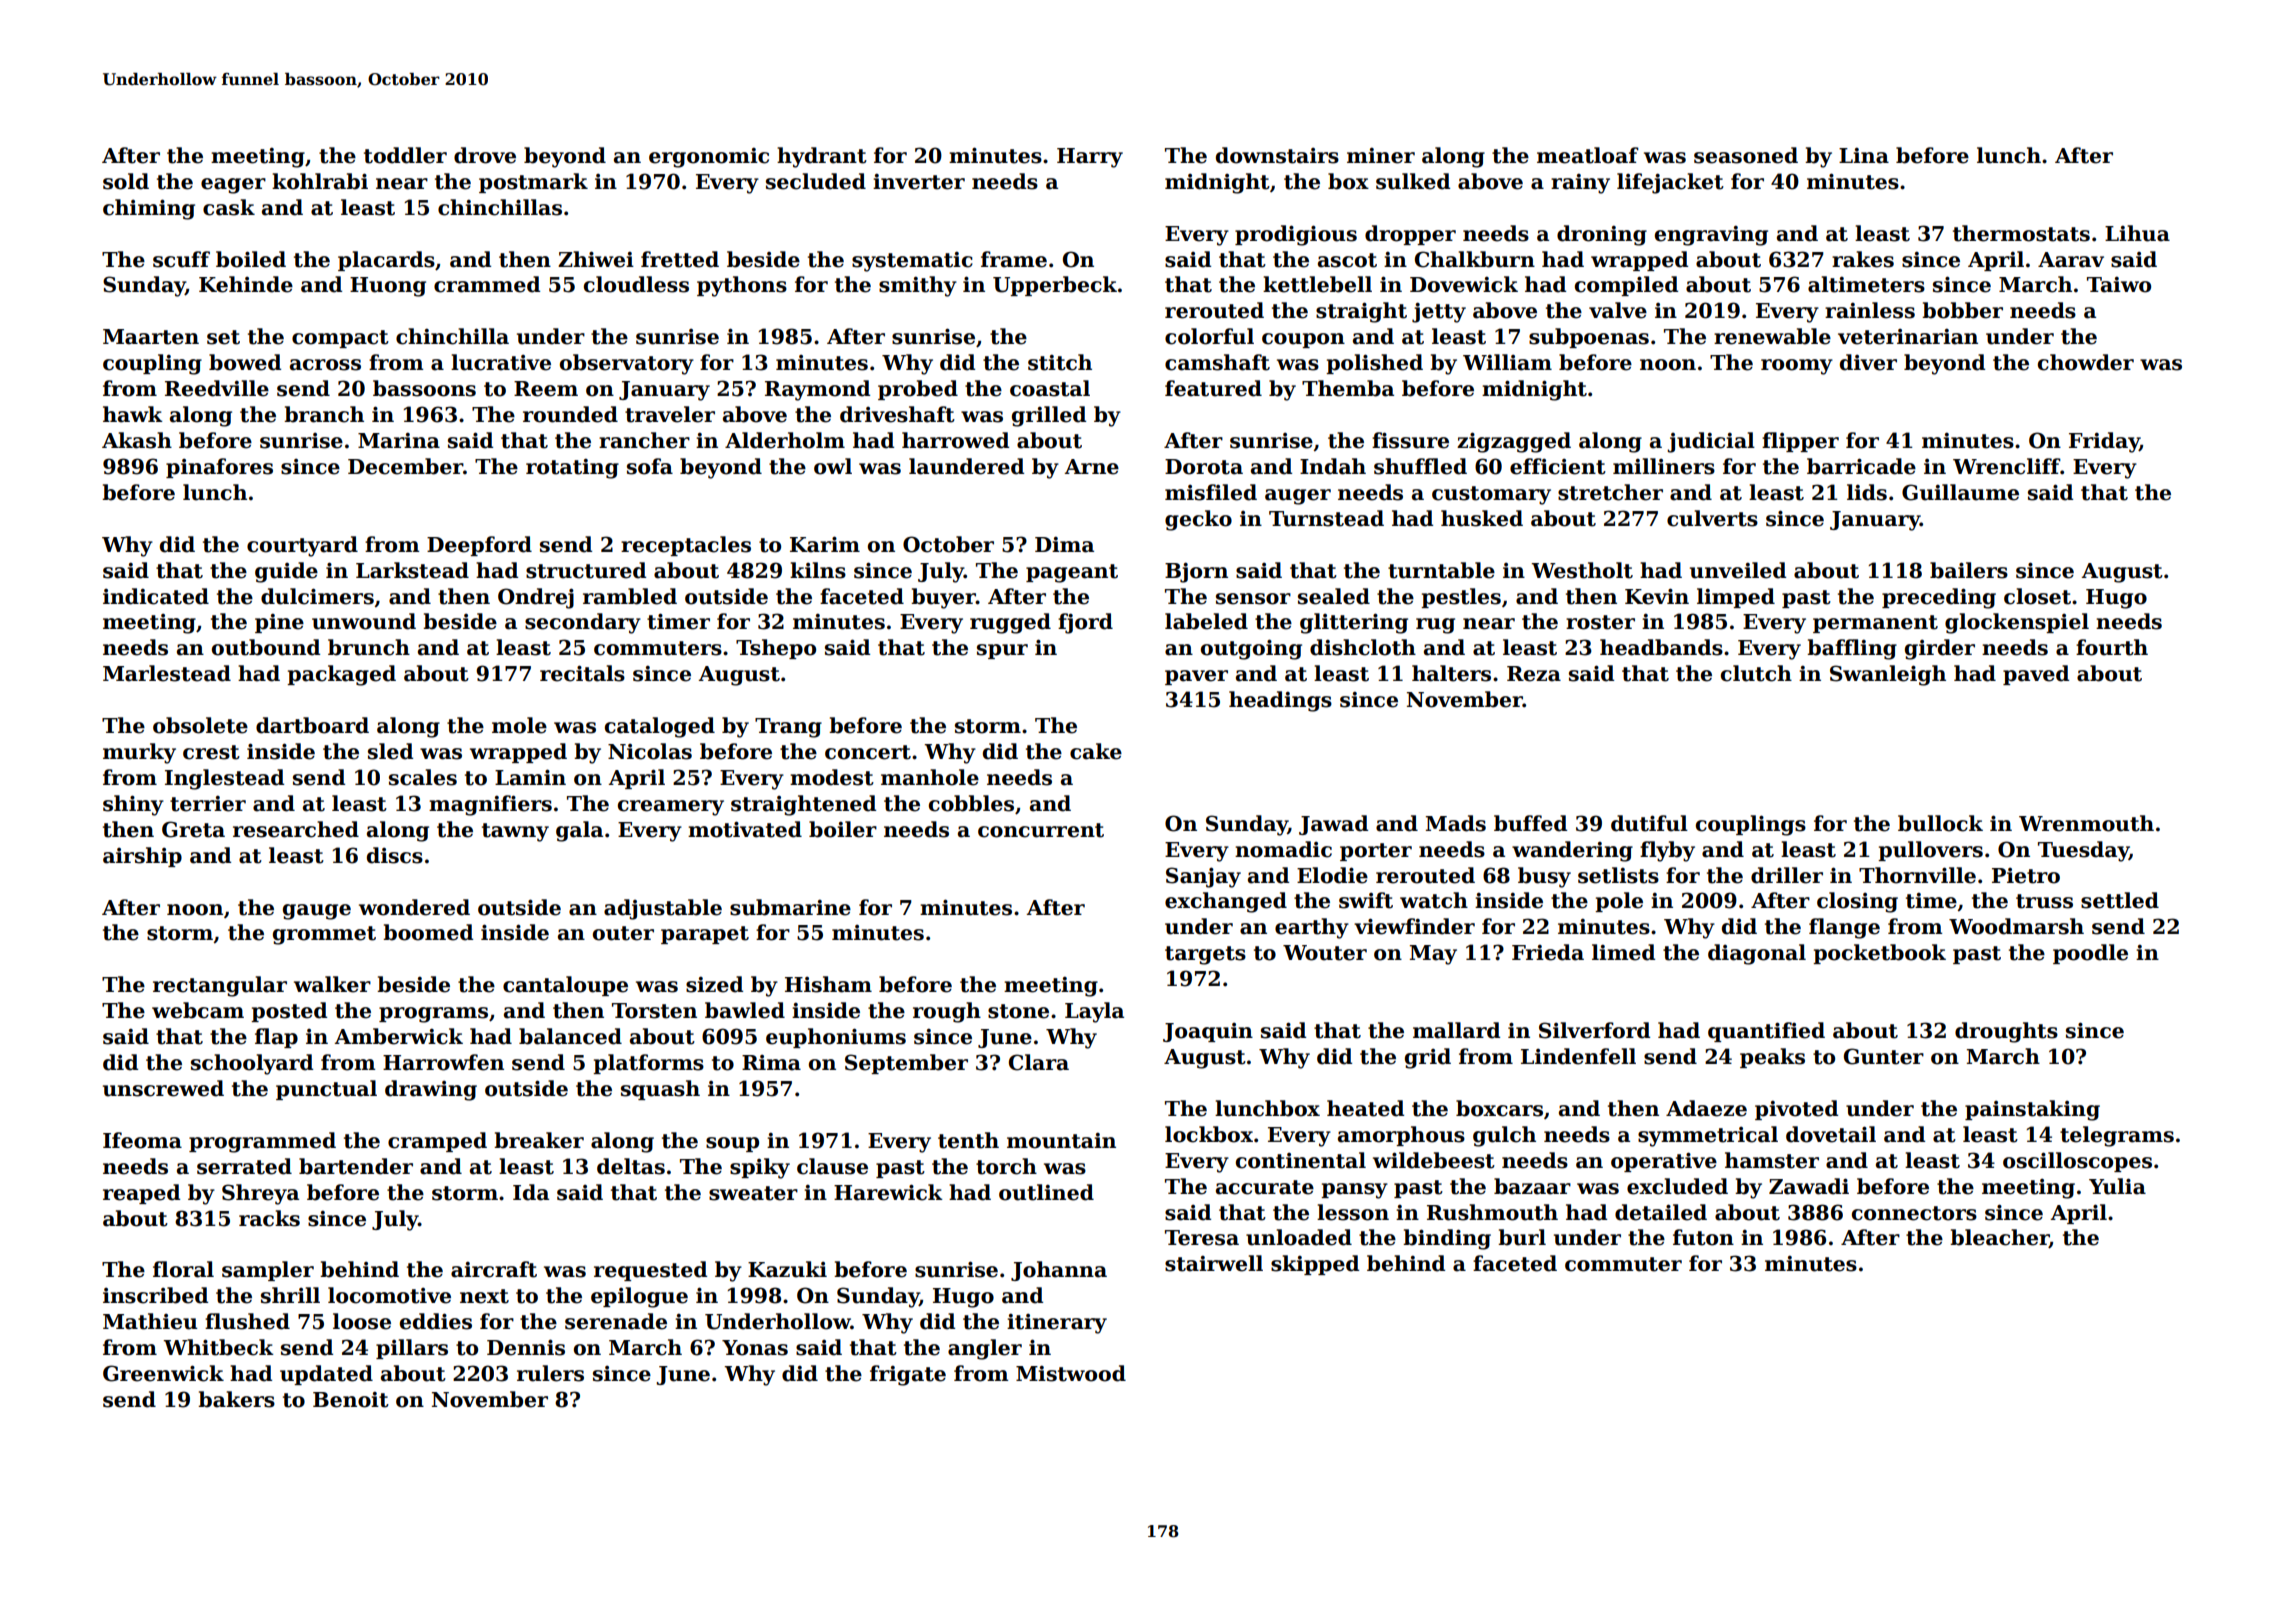 The height and width of the document is (1620, 2292). I want to click on Reem, so click(546, 389).
